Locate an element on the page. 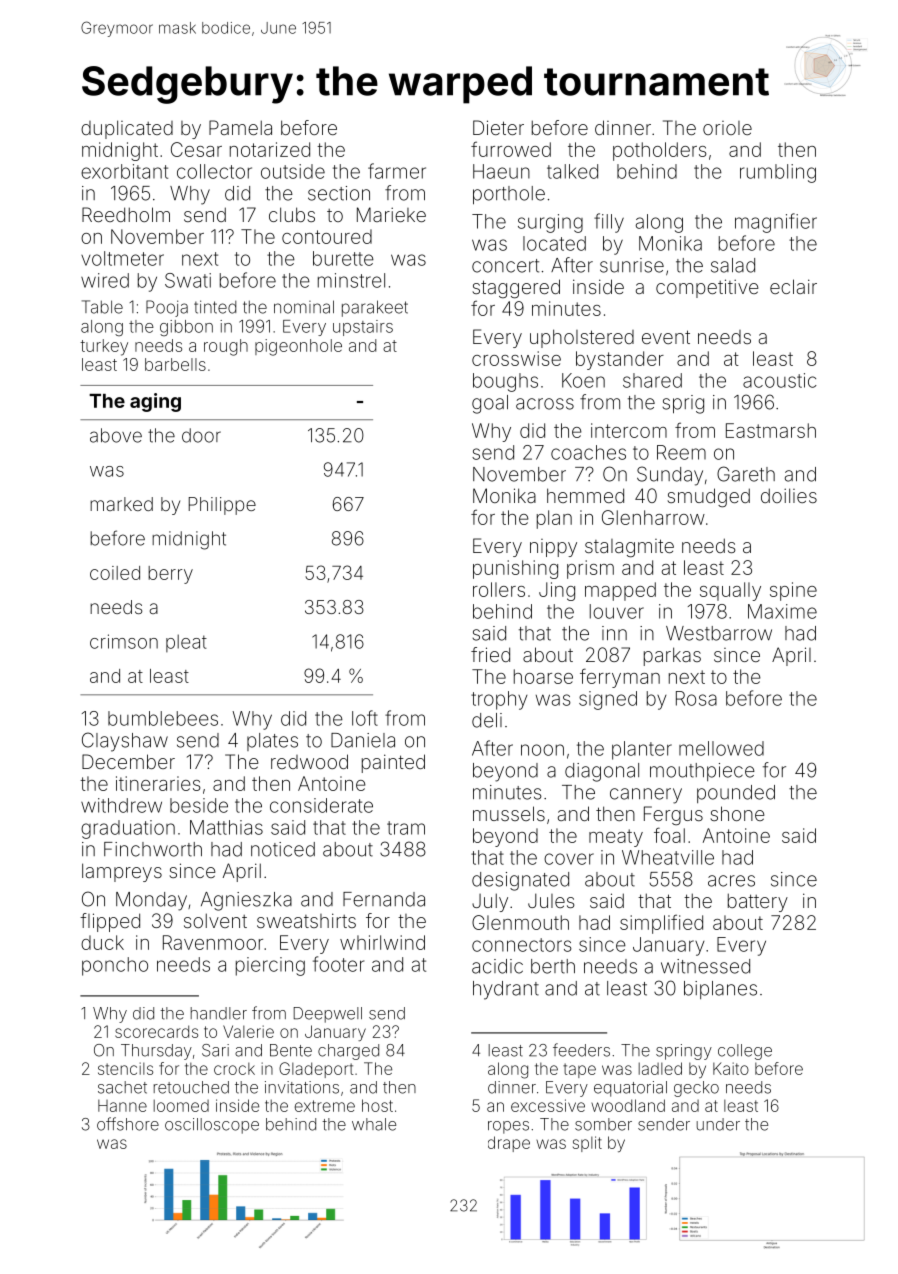  Clayshaw is located at coordinates (125, 742).
